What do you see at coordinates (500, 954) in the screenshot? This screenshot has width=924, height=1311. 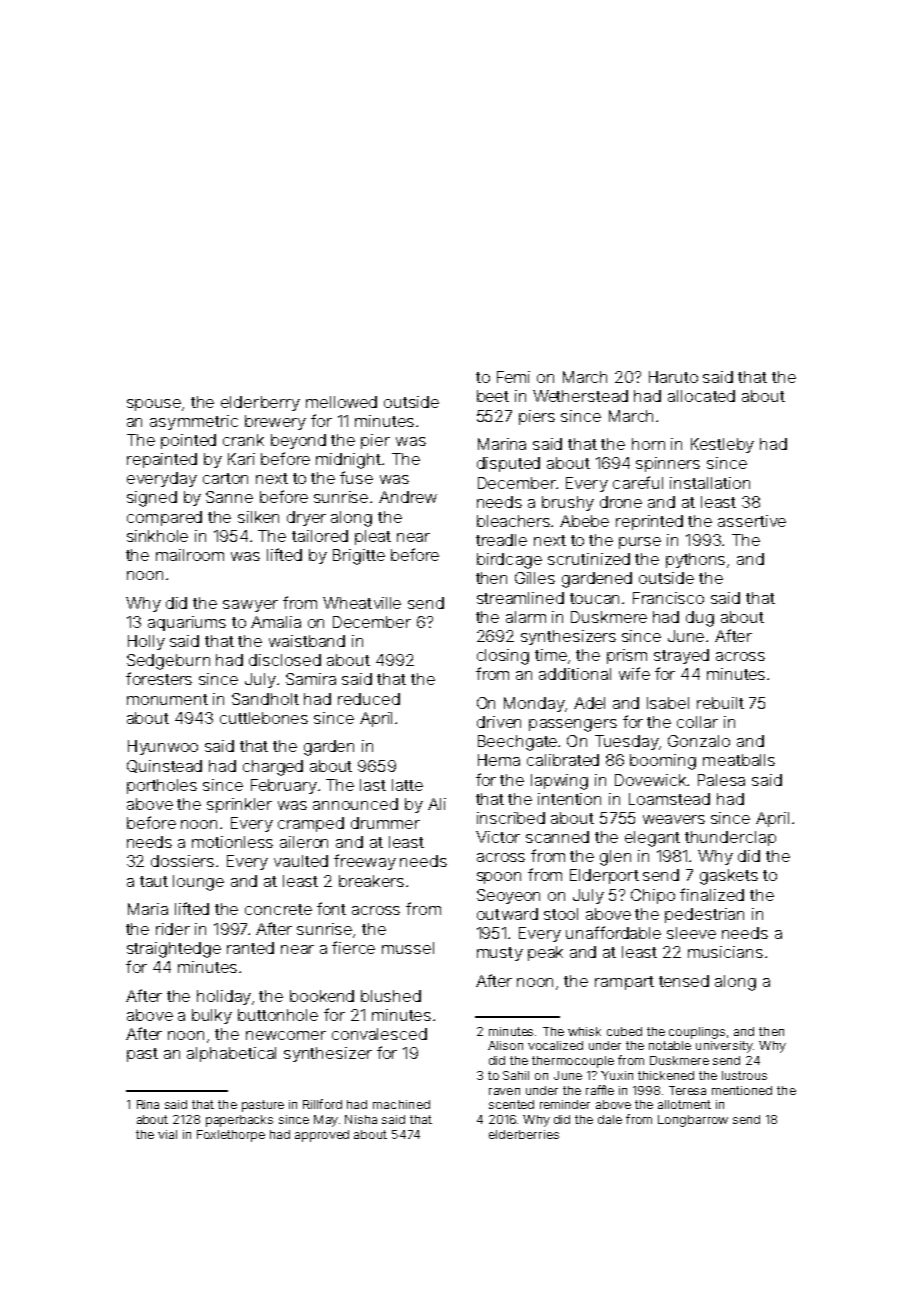 I see `musty` at bounding box center [500, 954].
